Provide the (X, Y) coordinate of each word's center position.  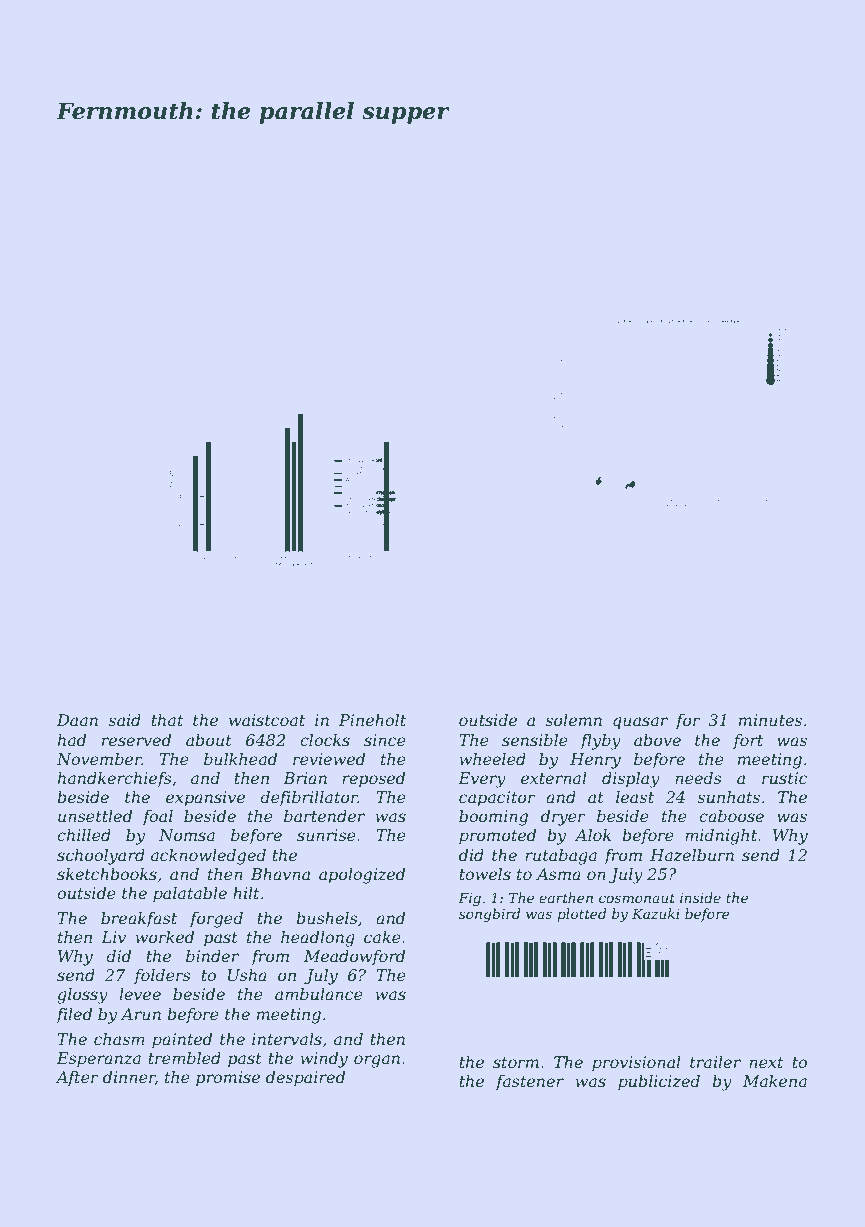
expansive (205, 799)
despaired (305, 1079)
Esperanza (99, 1060)
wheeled (492, 759)
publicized (659, 1083)
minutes (770, 720)
